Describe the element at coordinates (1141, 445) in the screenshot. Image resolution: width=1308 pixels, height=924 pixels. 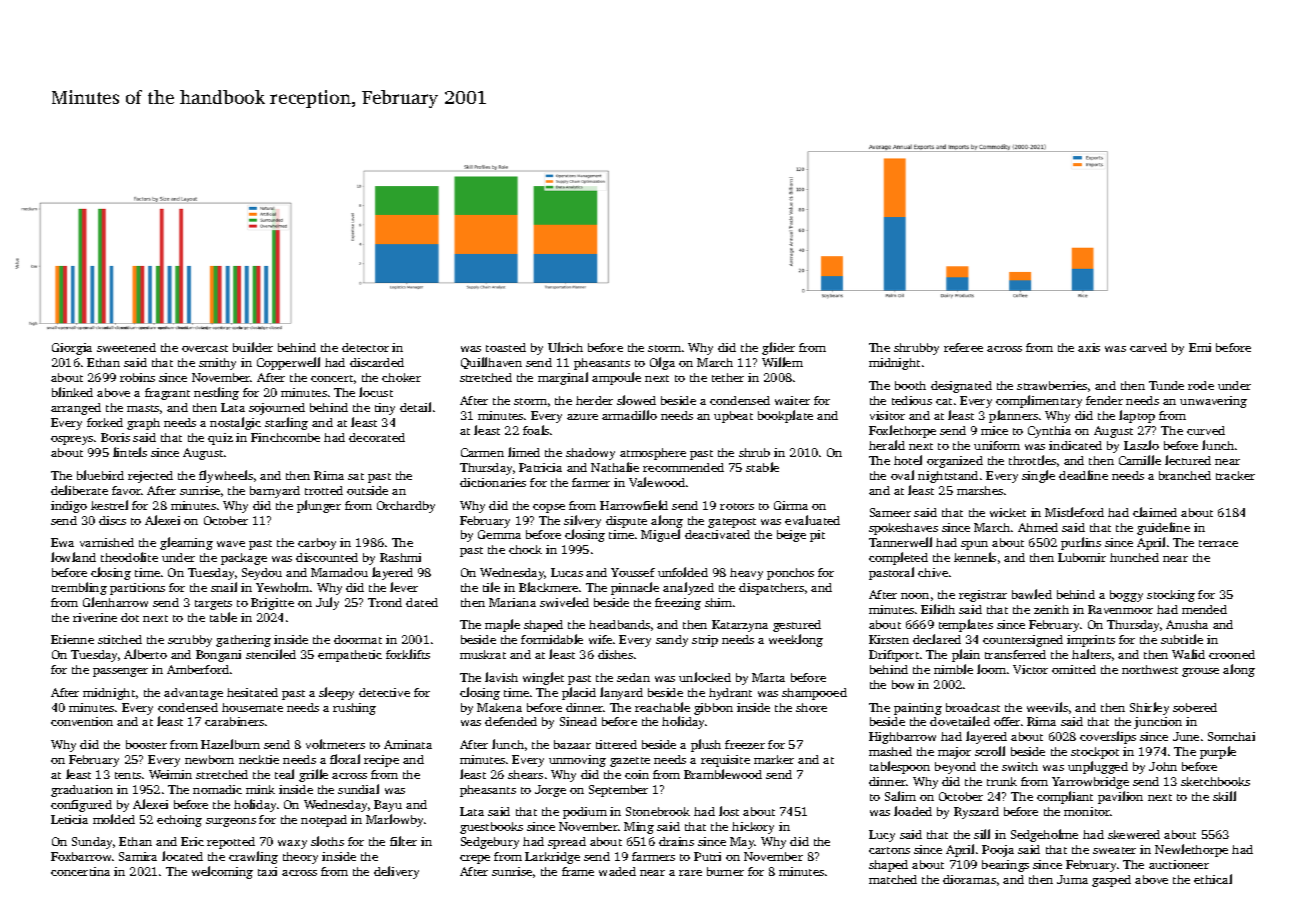
I see `Laszlo` at that location.
